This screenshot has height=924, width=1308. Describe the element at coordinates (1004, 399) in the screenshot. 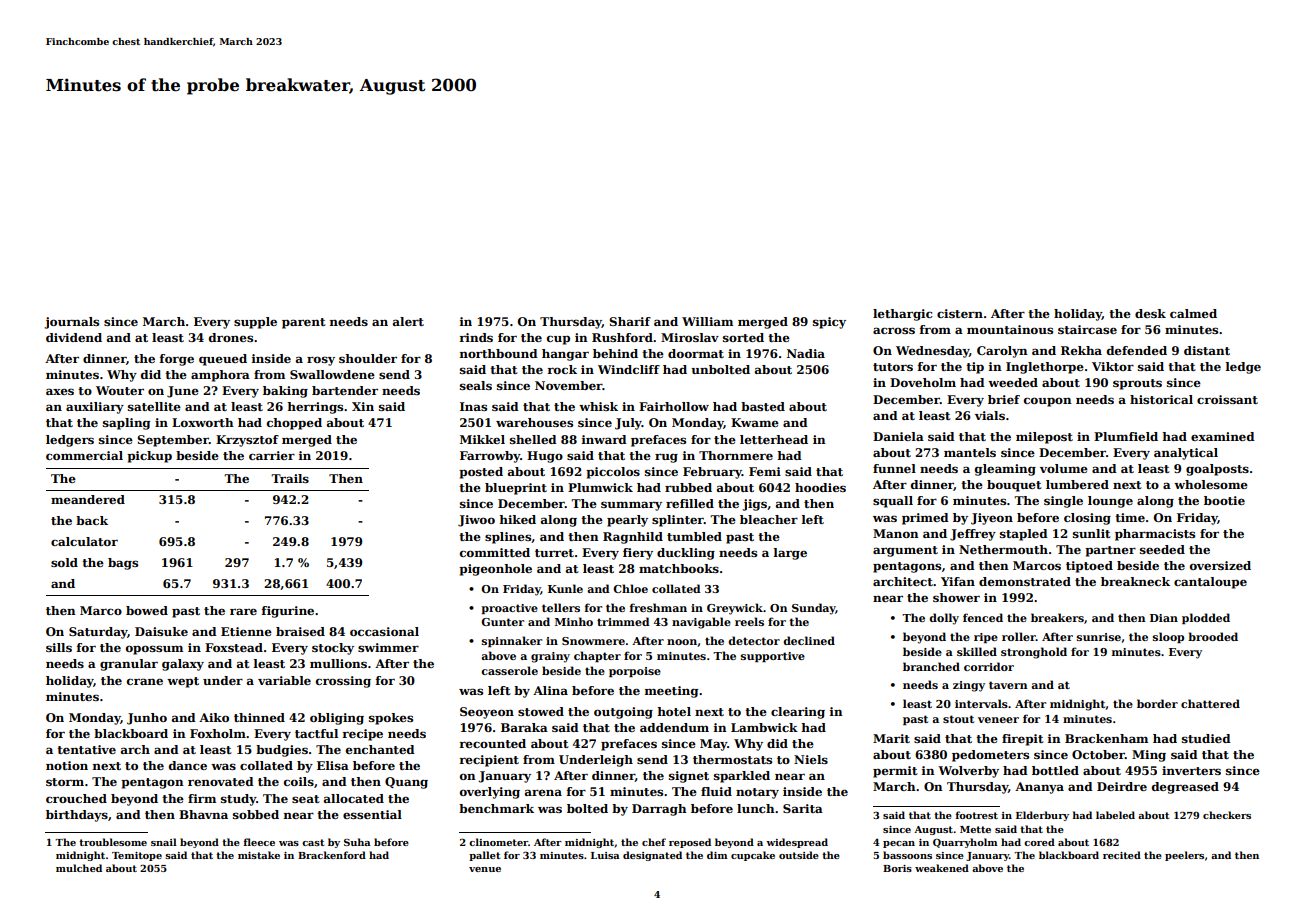

I see `brief` at that location.
